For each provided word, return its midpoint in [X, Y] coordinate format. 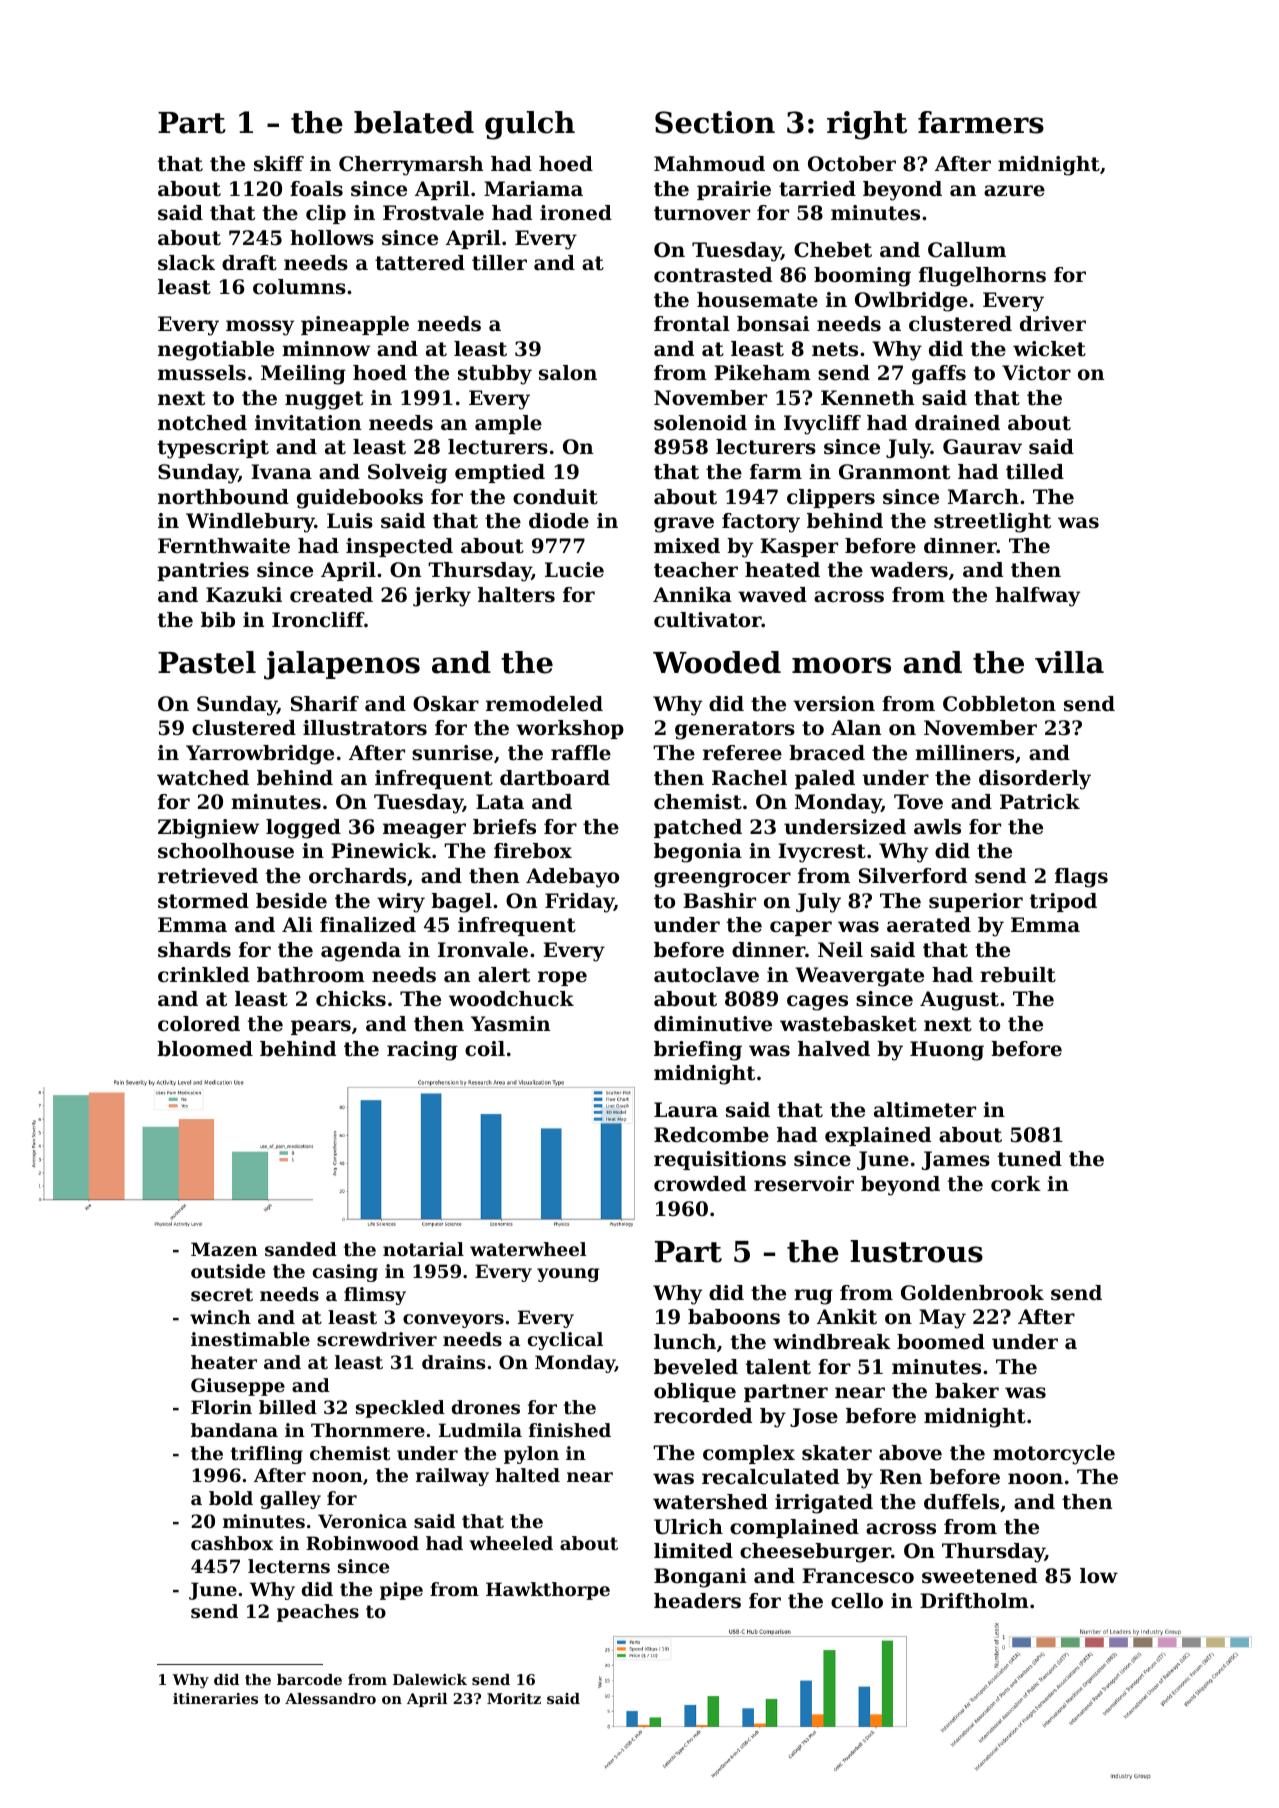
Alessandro [330, 1698]
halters [516, 595]
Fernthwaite [224, 546]
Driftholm [974, 1601]
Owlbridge [911, 302]
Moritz [514, 1698]
